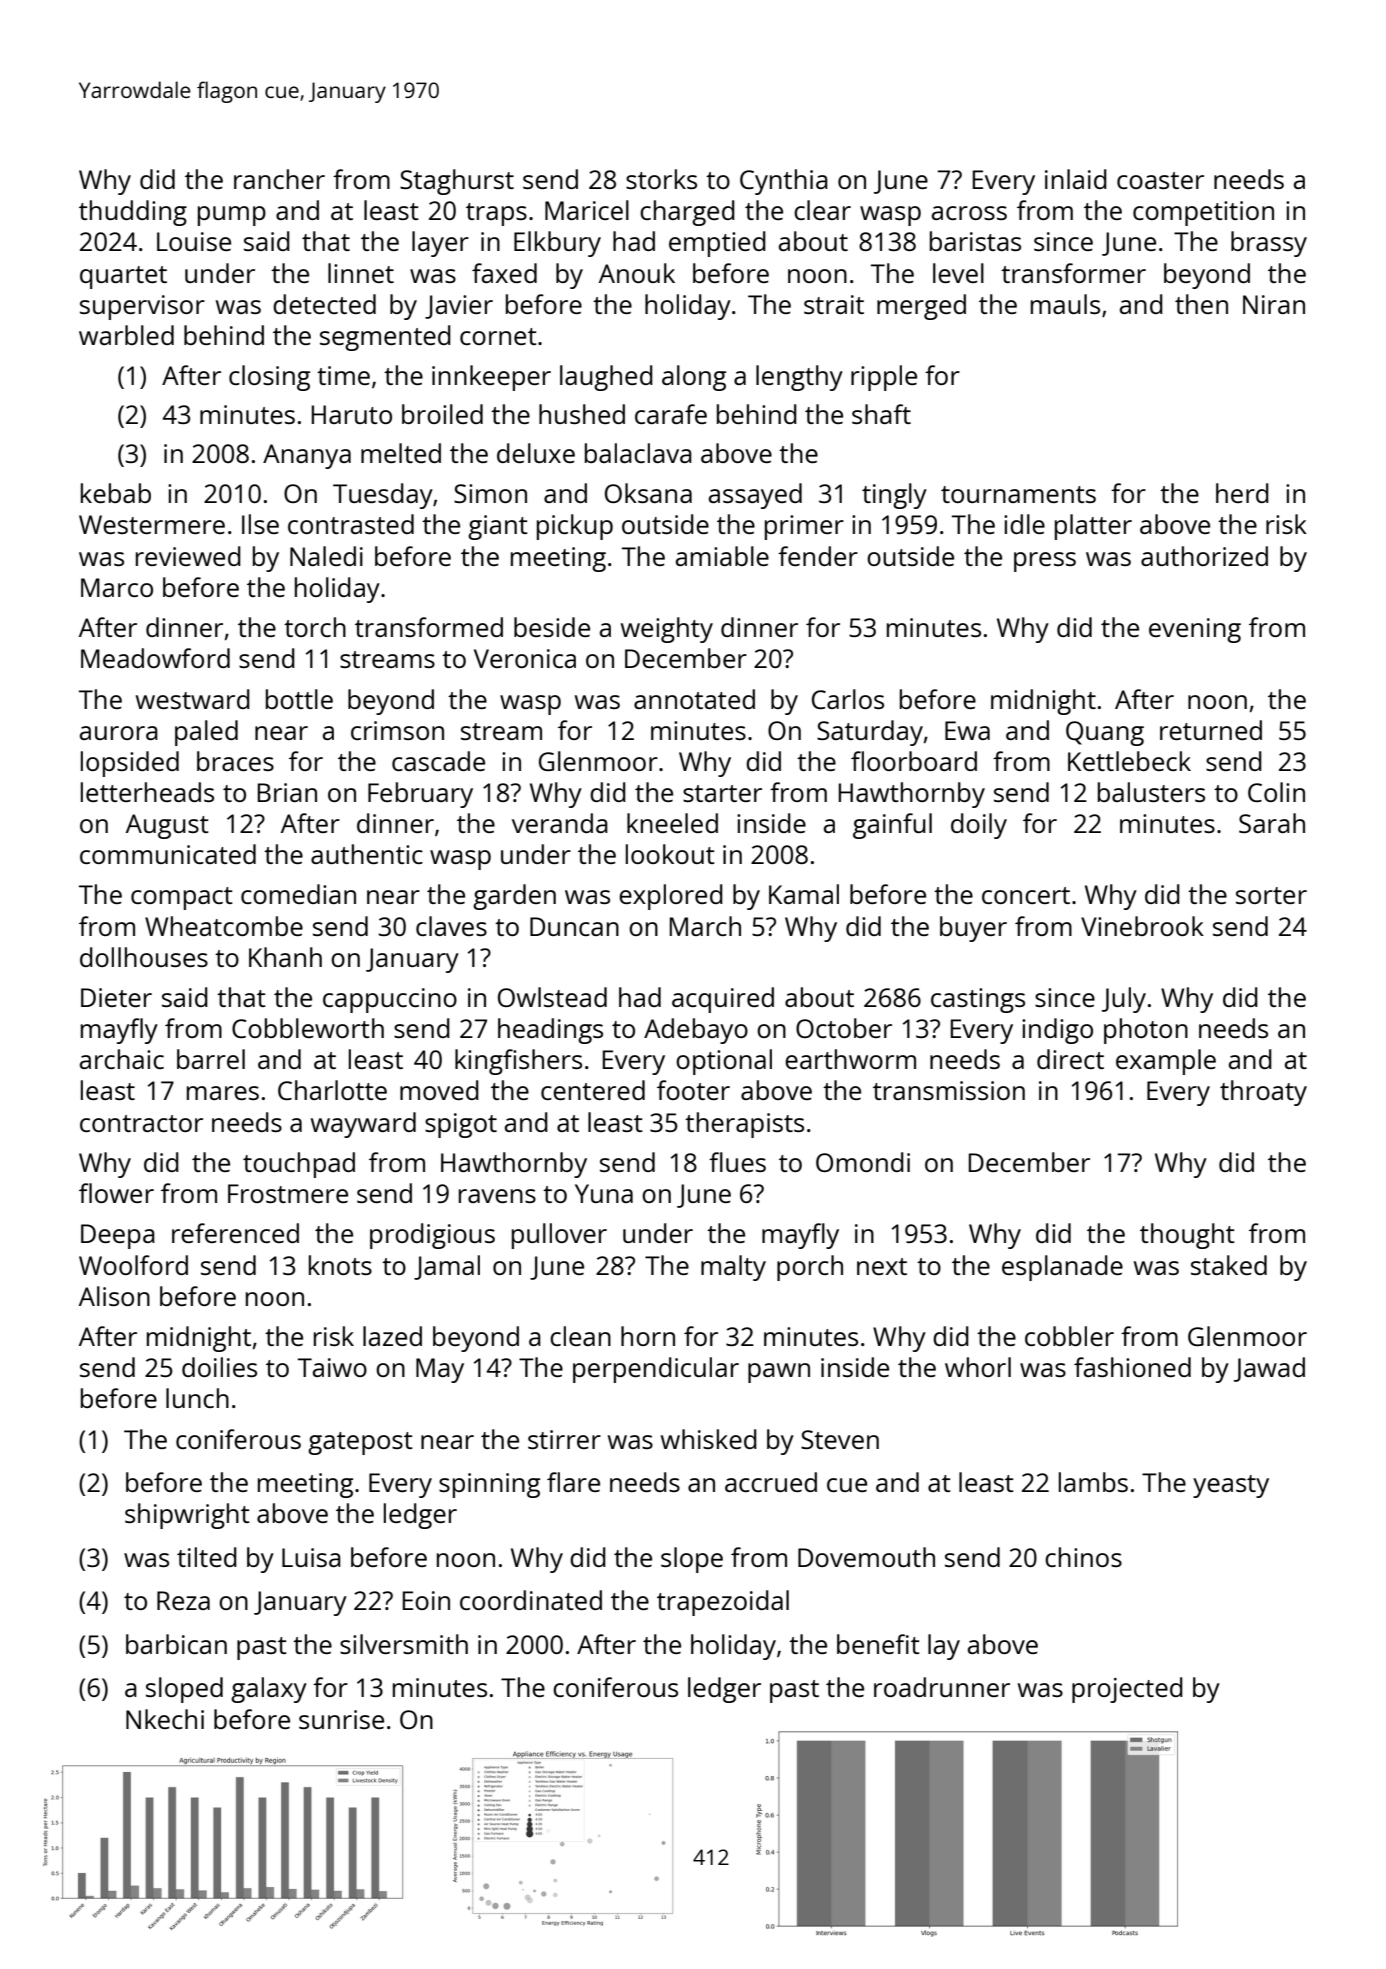 The image size is (1386, 1969). Describe the element at coordinates (834, 304) in the page. I see `strait` at that location.
